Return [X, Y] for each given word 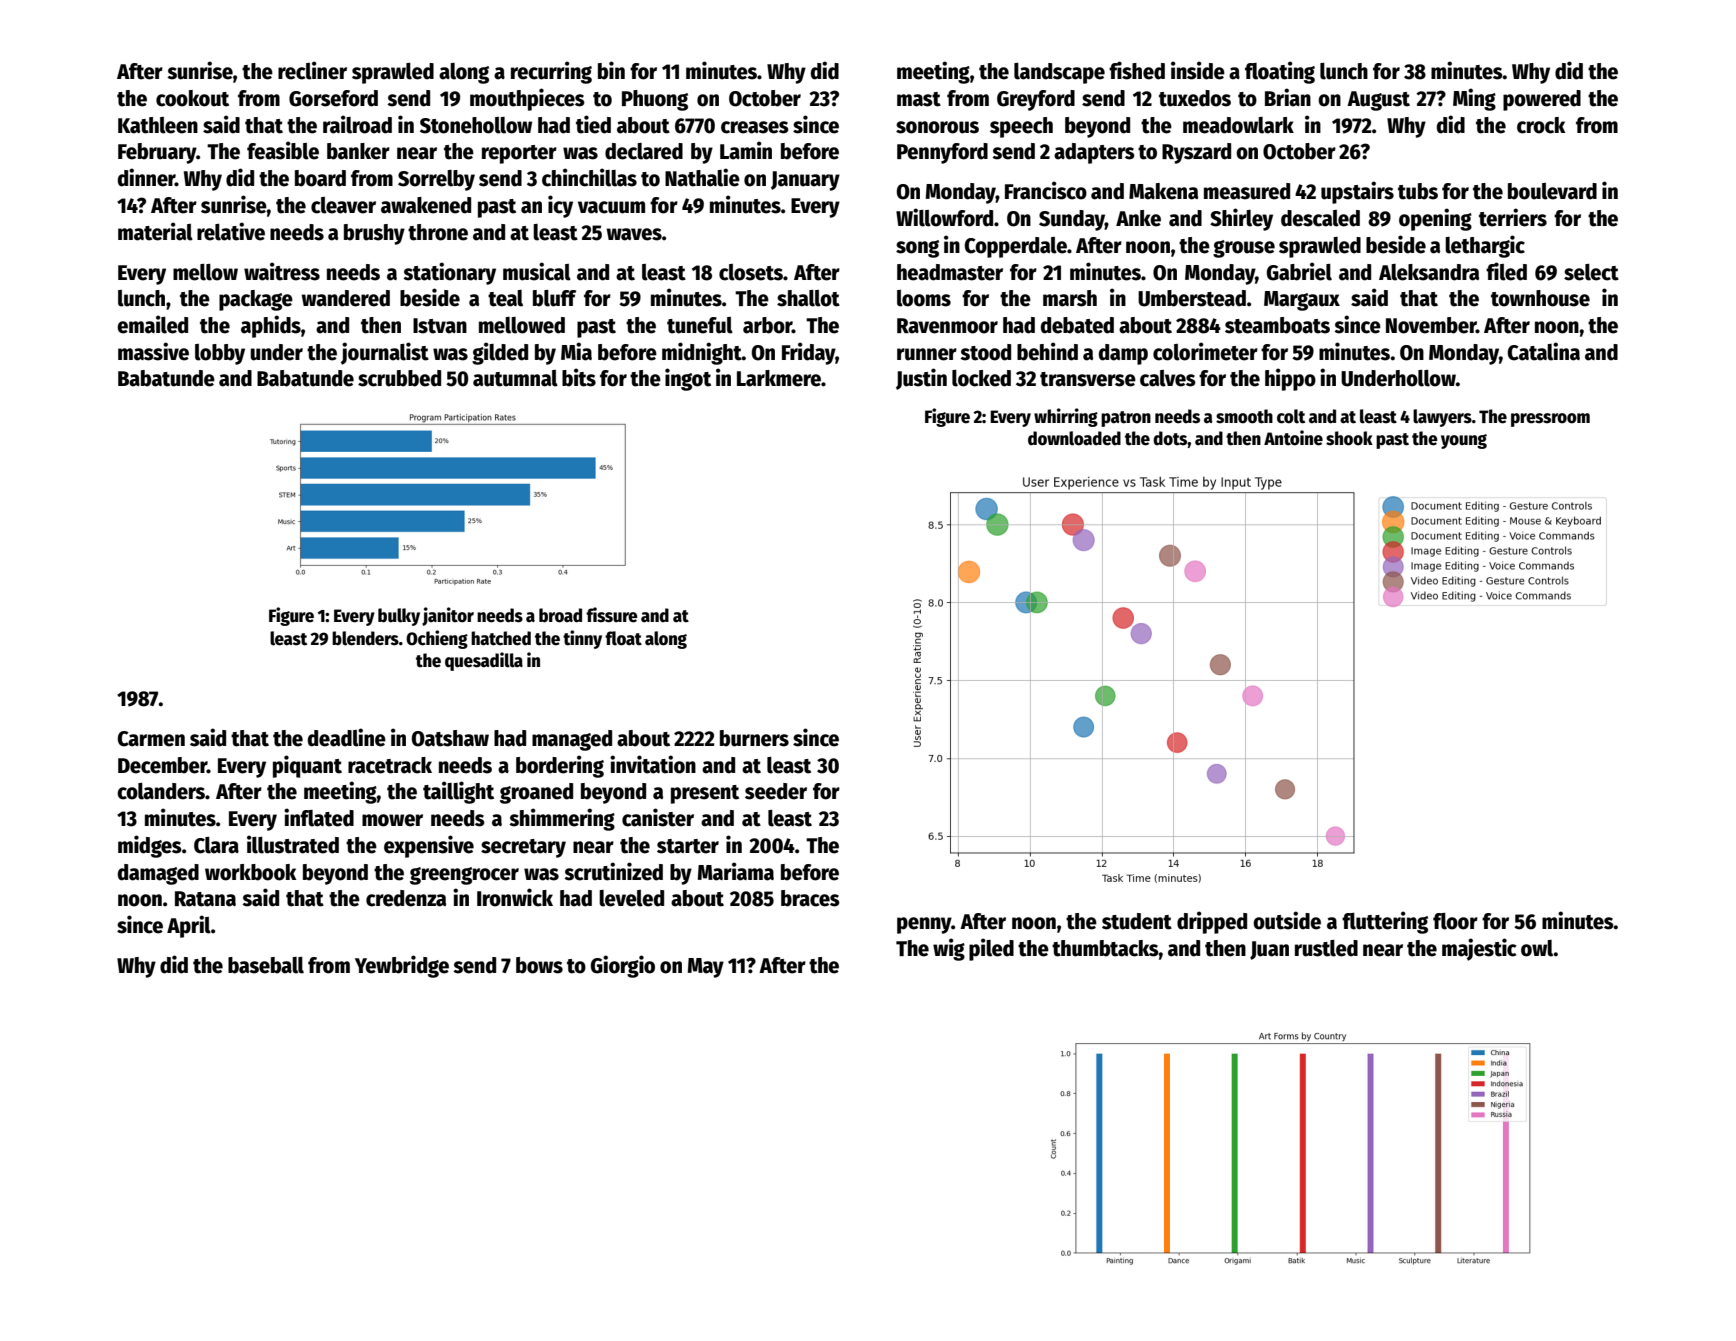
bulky [399, 617]
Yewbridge [402, 966]
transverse [1088, 379]
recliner [312, 70]
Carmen [151, 739]
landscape [1059, 73]
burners [754, 738]
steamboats [1277, 325]
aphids [271, 326]
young [1464, 441]
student [1137, 921]
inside [1198, 70]
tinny [582, 639]
